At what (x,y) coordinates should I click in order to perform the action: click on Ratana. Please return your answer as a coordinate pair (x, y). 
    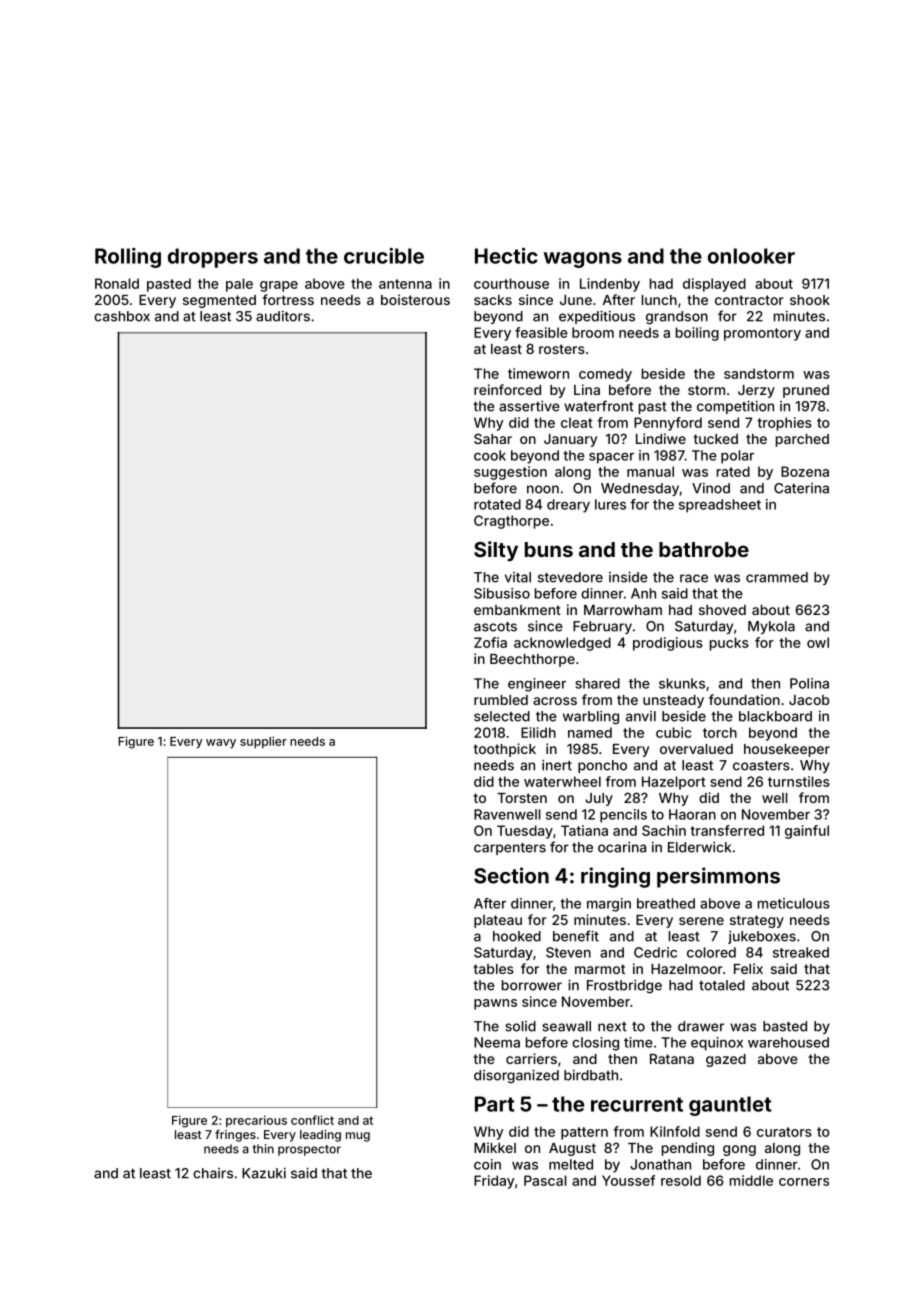
    Looking at the image, I should click on (672, 1059).
